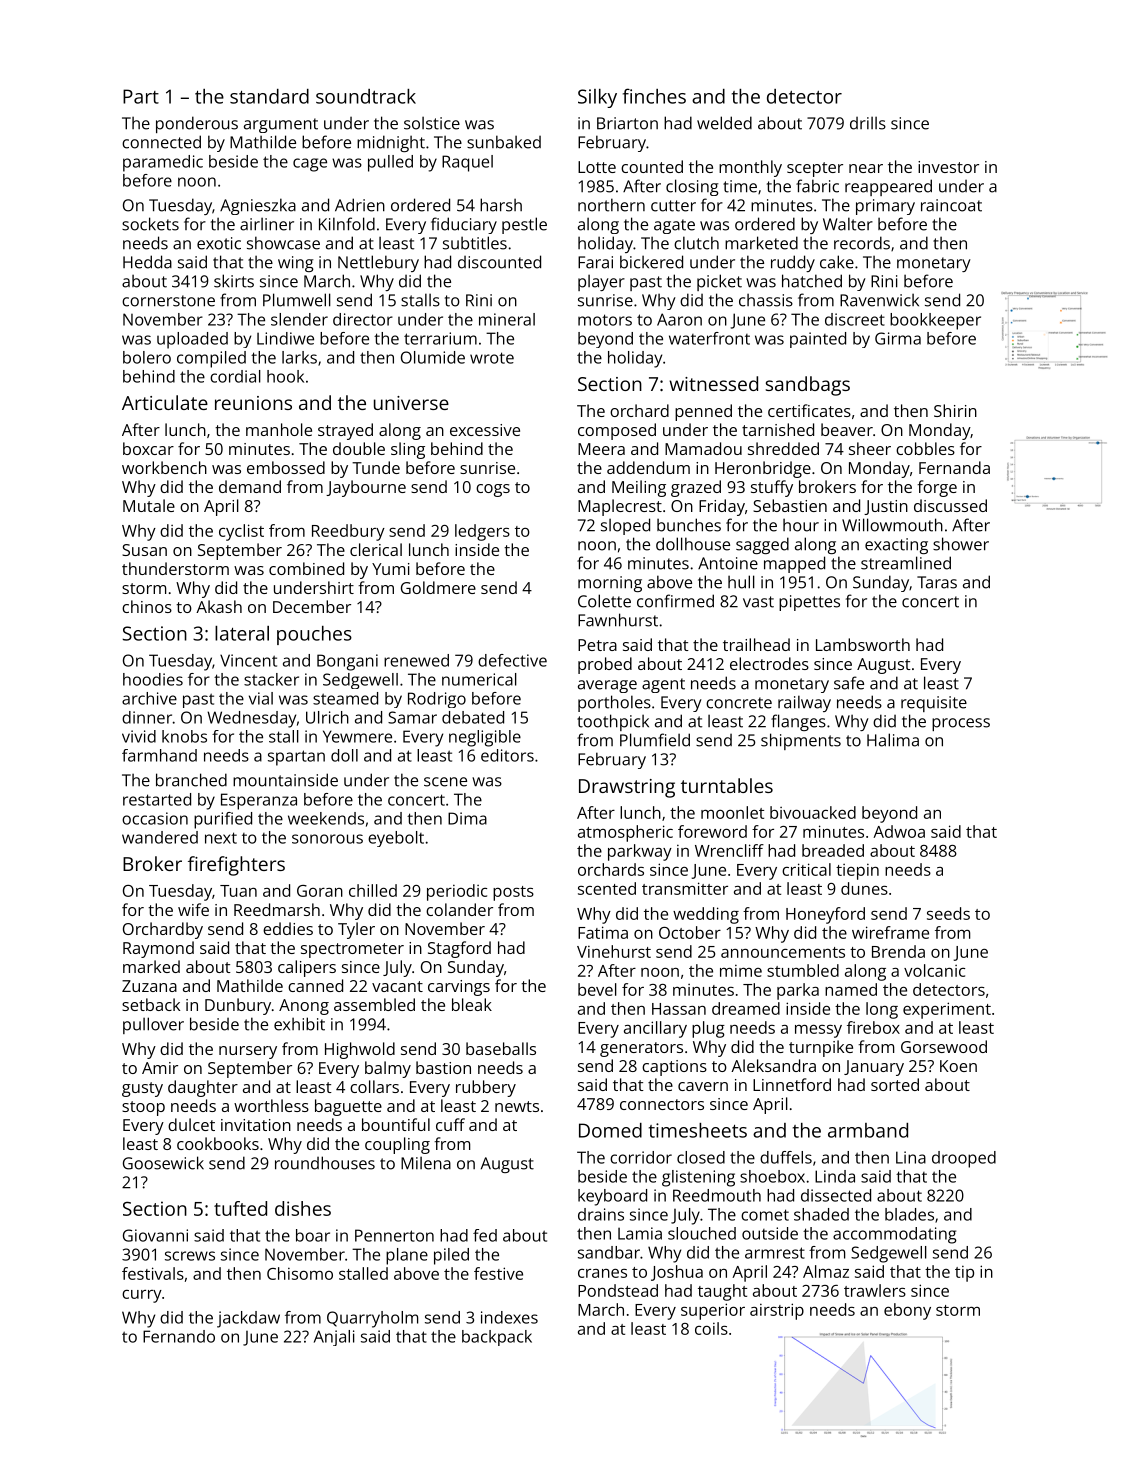 The width and height of the screenshot is (1126, 1457). Describe the element at coordinates (269, 96) in the screenshot. I see `standard` at that location.
